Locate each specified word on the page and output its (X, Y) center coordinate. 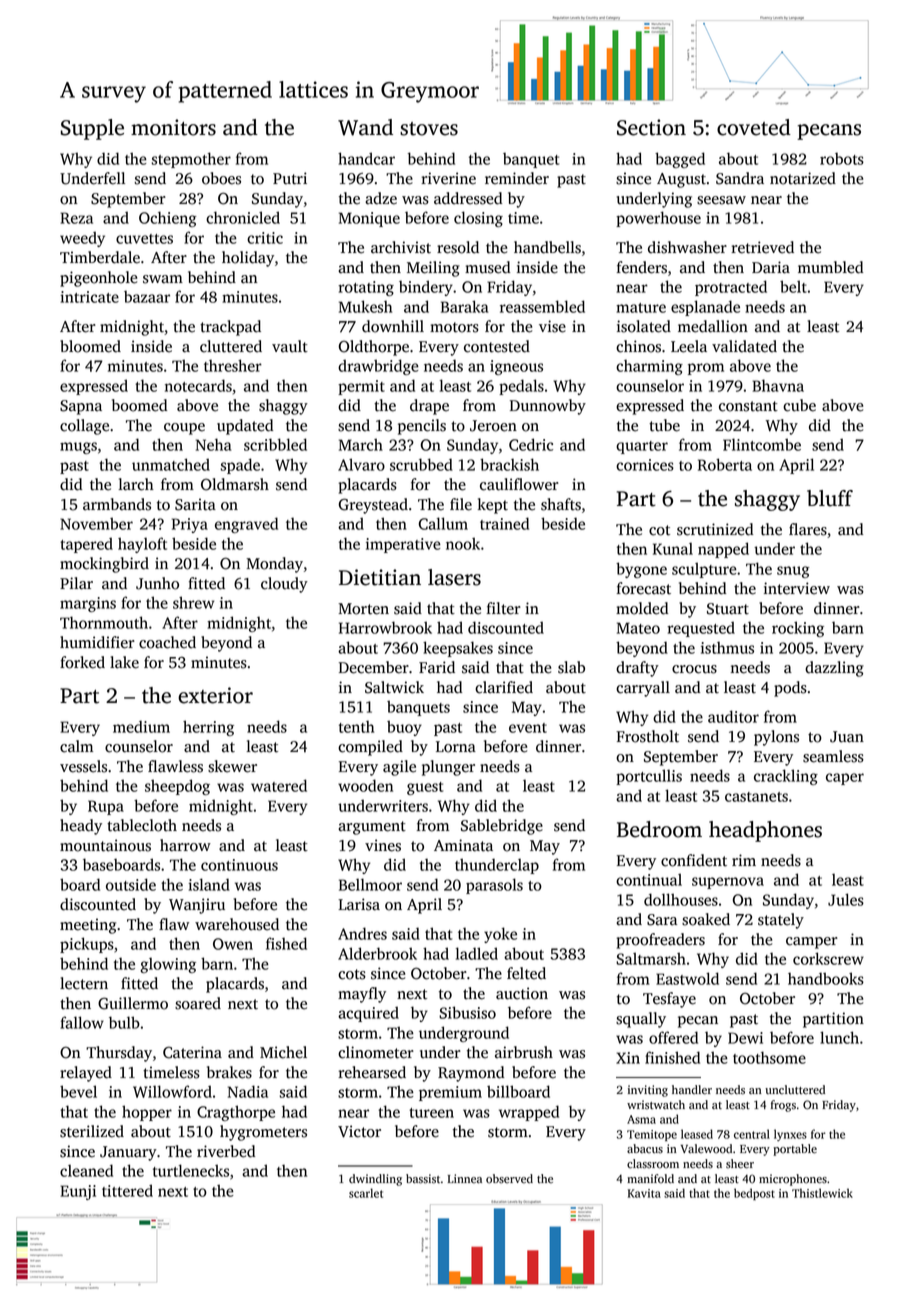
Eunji (78, 1192)
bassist (423, 1179)
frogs (783, 1106)
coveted (754, 127)
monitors (173, 127)
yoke (500, 935)
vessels (83, 766)
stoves (429, 129)
